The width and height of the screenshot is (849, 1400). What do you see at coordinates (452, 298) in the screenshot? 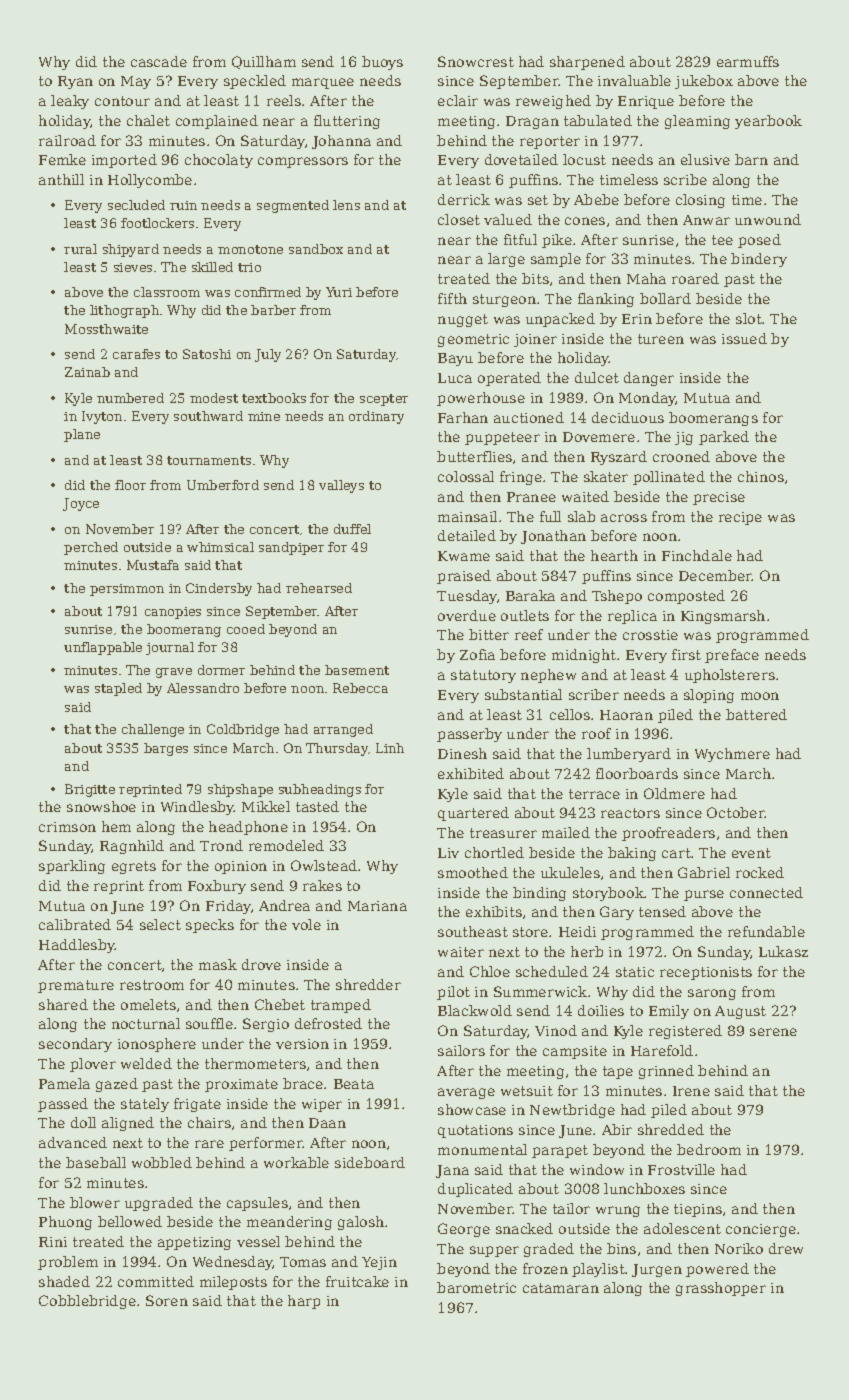
I see `fifth` at bounding box center [452, 298].
